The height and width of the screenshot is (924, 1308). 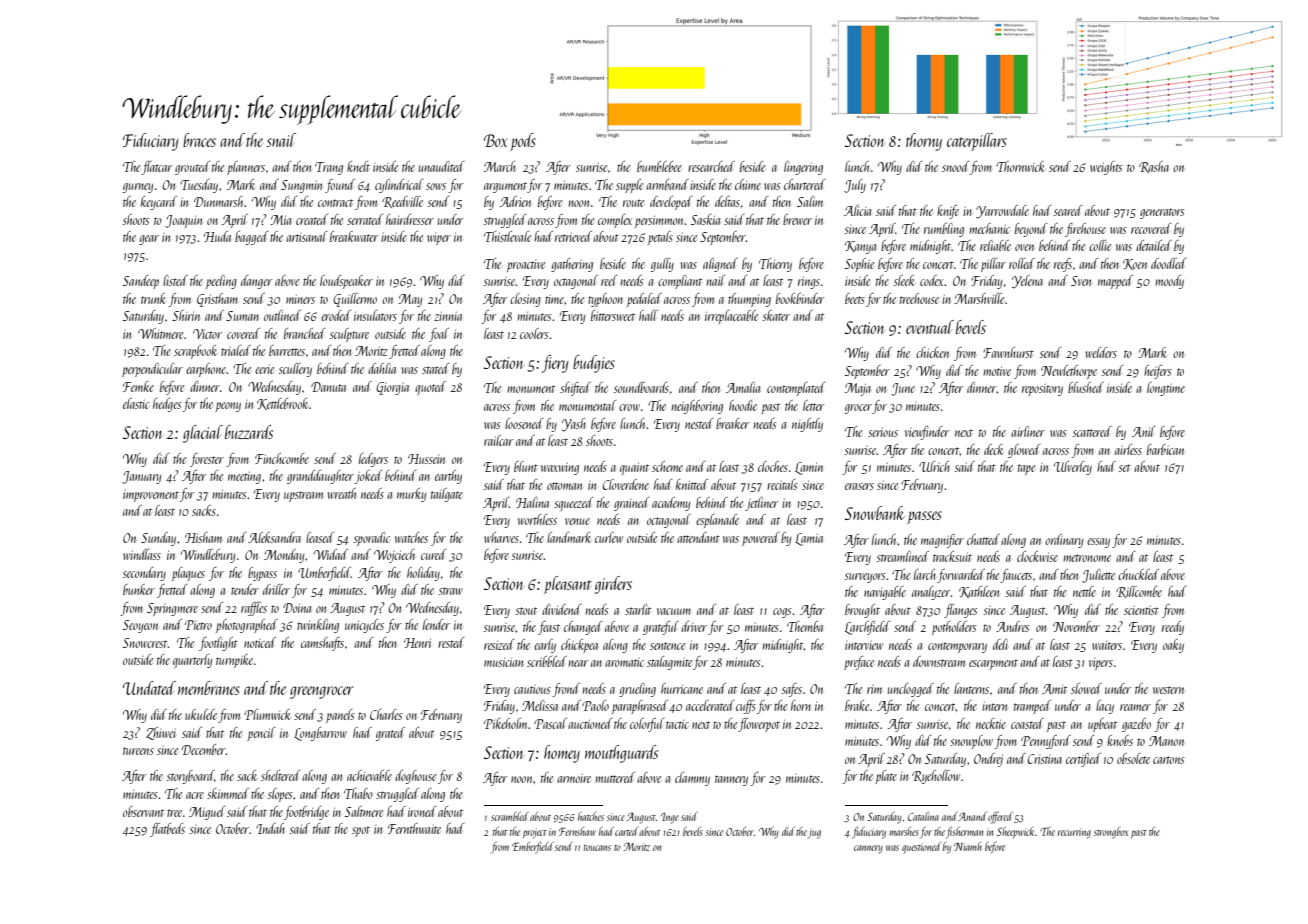 I want to click on deltas, so click(x=727, y=201).
